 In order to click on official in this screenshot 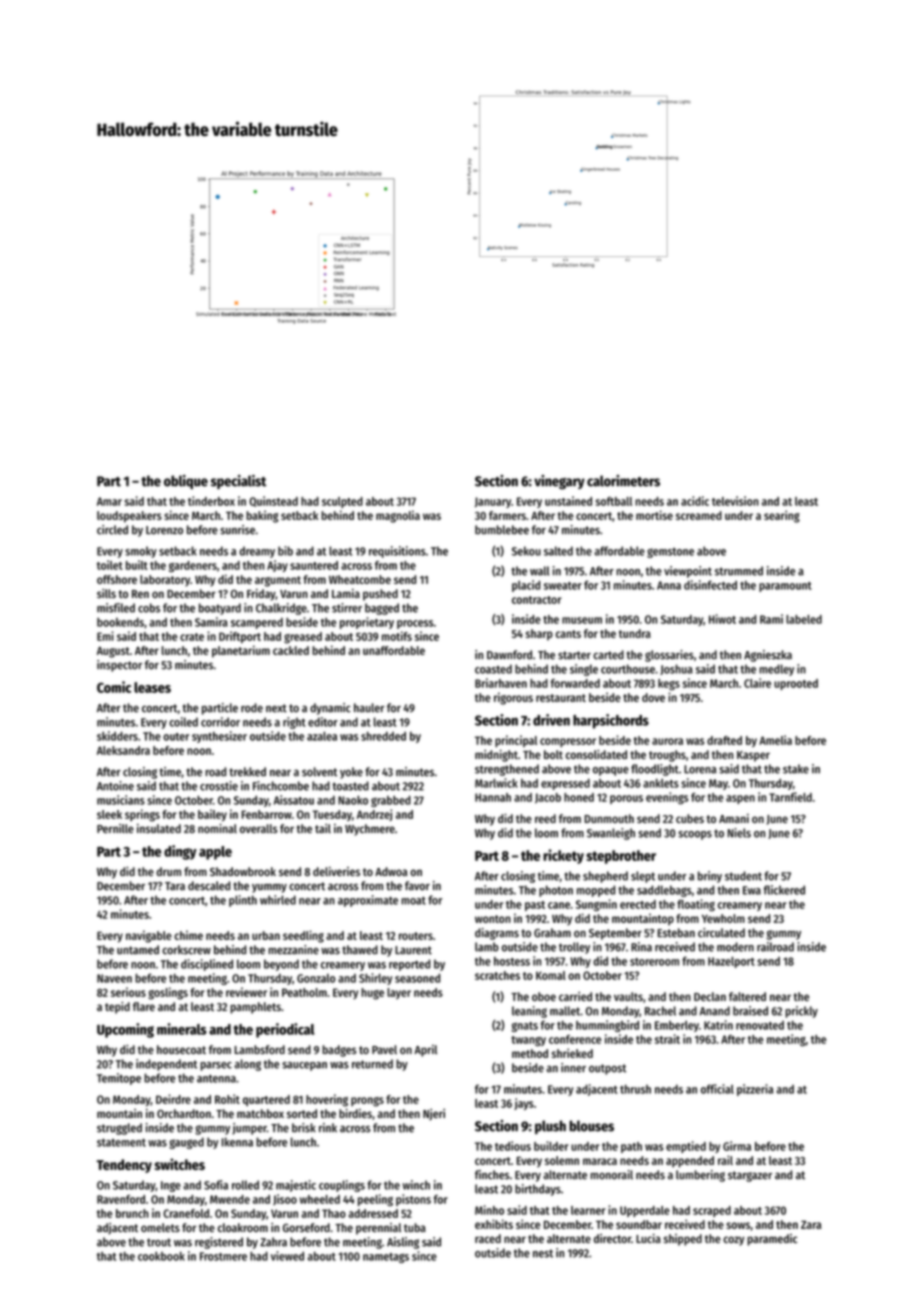, I will do `click(717, 1089)`.
